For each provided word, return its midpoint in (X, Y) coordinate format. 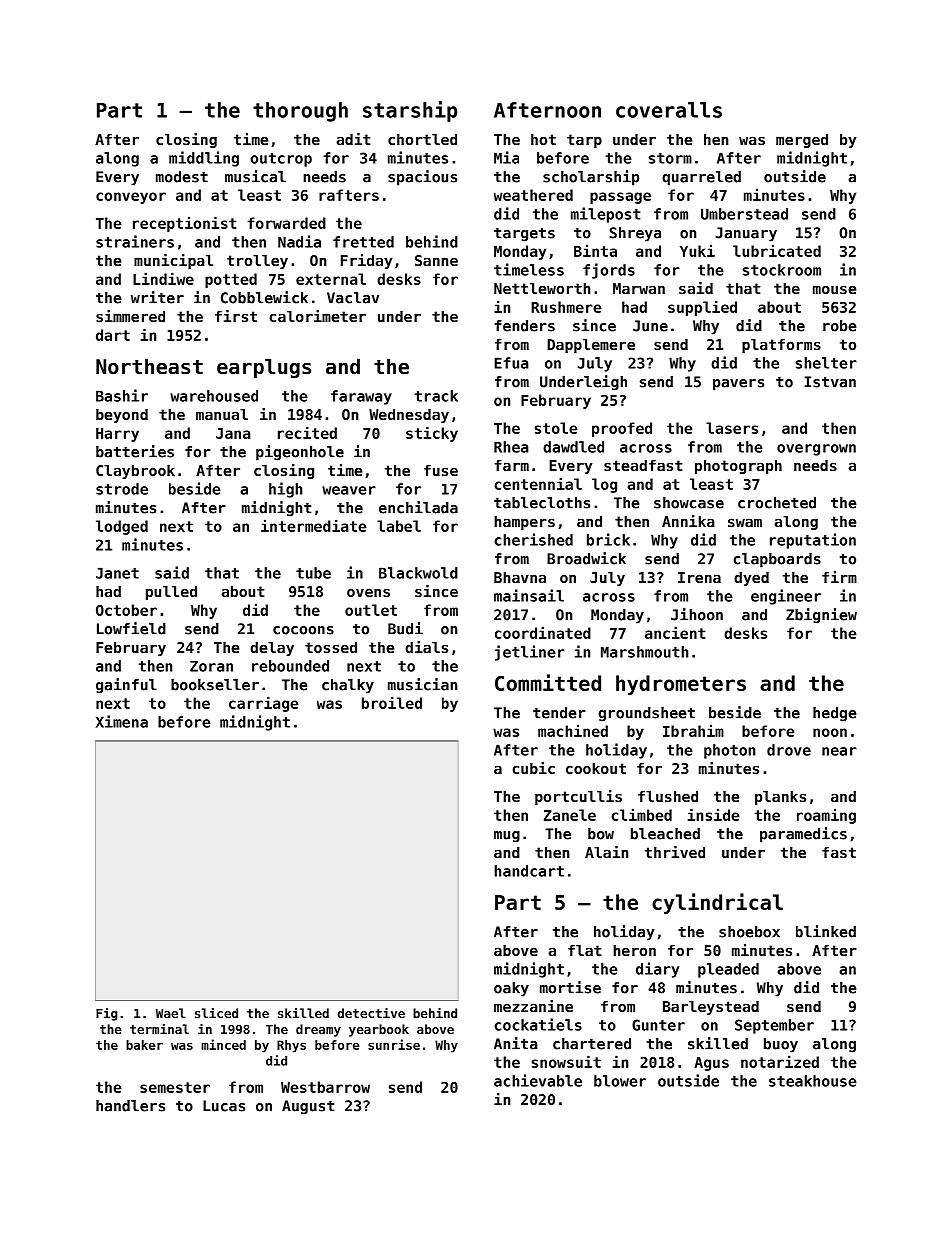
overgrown (816, 450)
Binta (595, 250)
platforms (781, 346)
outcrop (281, 160)
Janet (117, 573)
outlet (371, 610)
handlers (130, 1106)
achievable (538, 1080)
